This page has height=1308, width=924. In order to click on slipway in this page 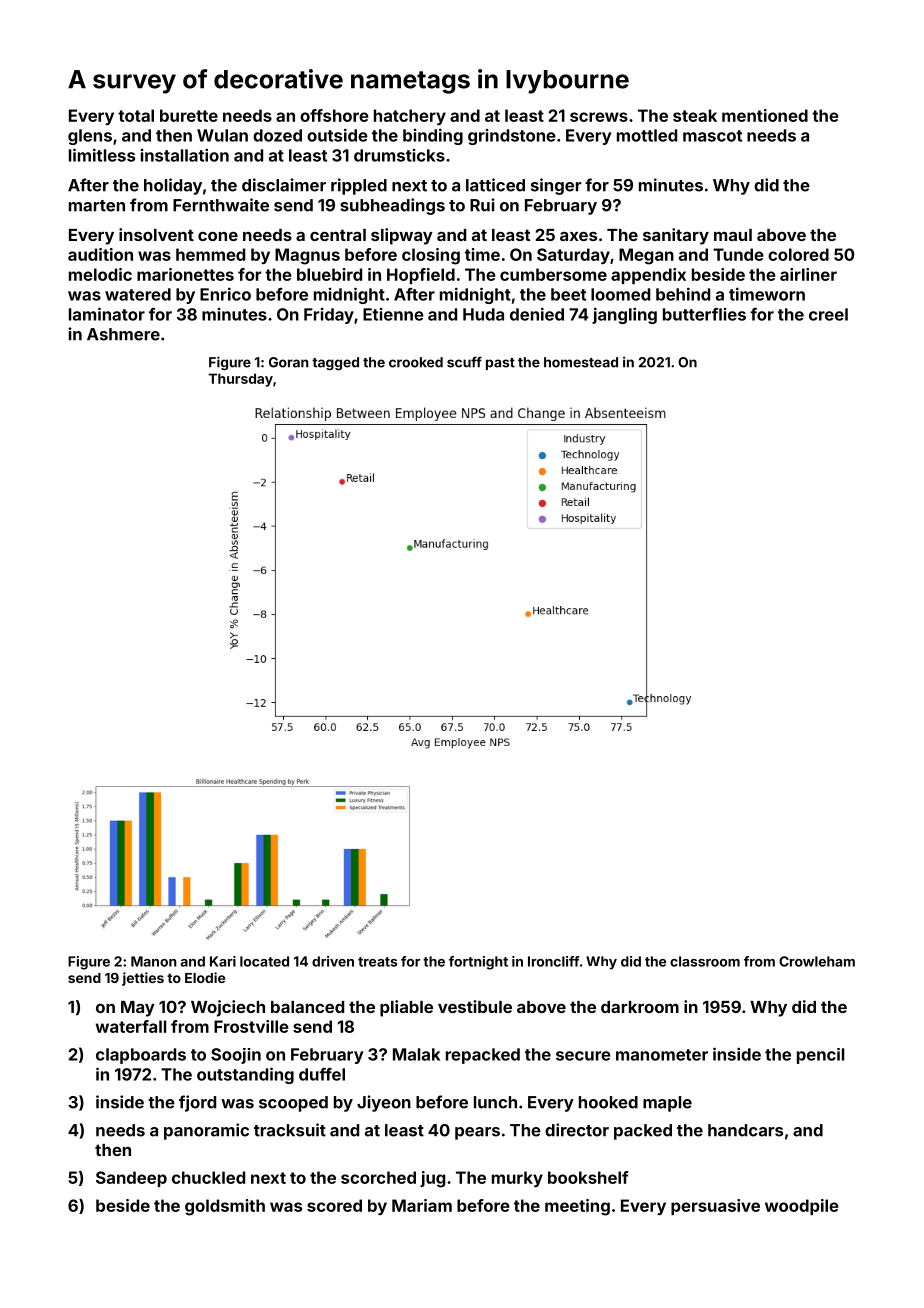, I will do `click(402, 236)`.
